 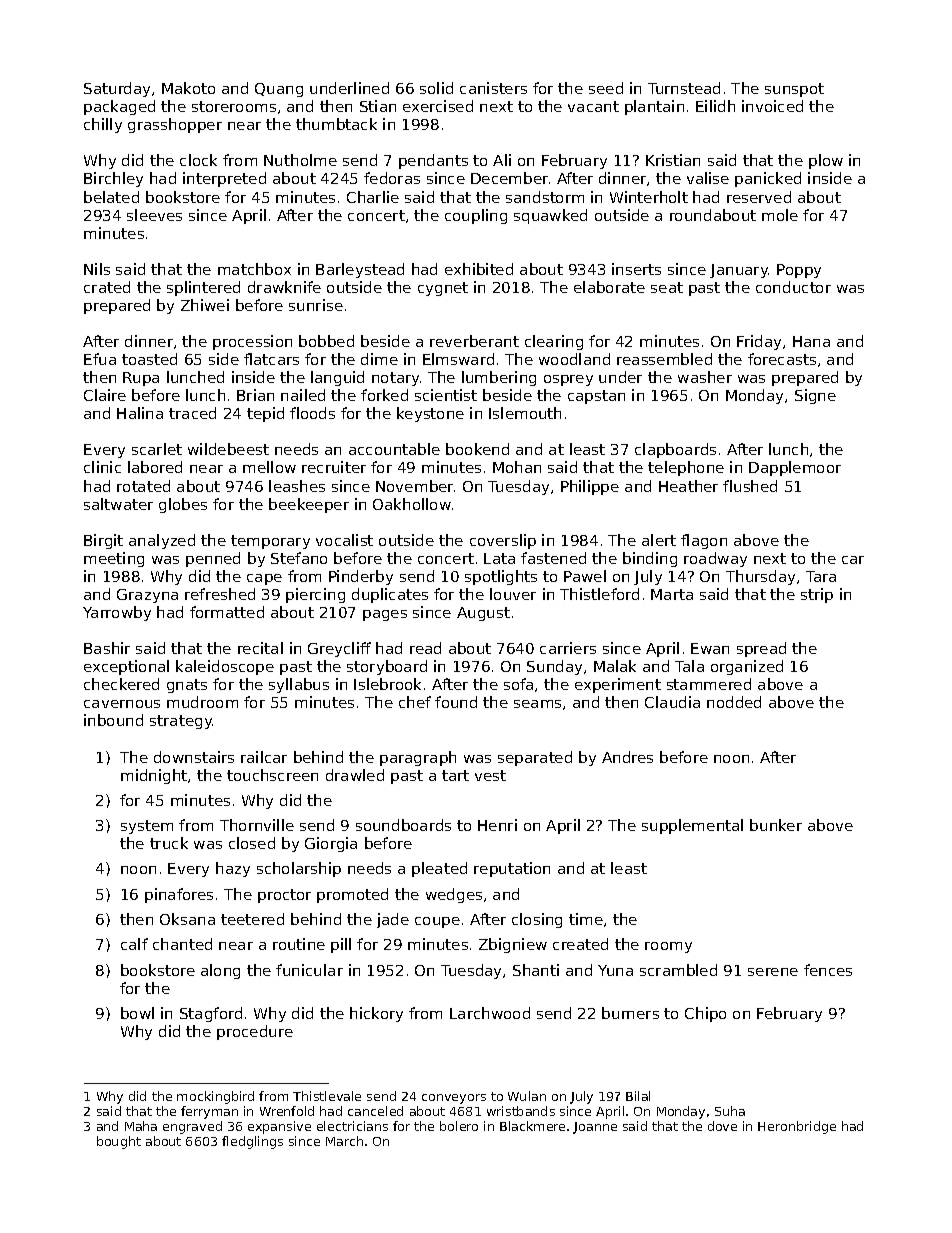 I want to click on flushed, so click(x=750, y=486).
